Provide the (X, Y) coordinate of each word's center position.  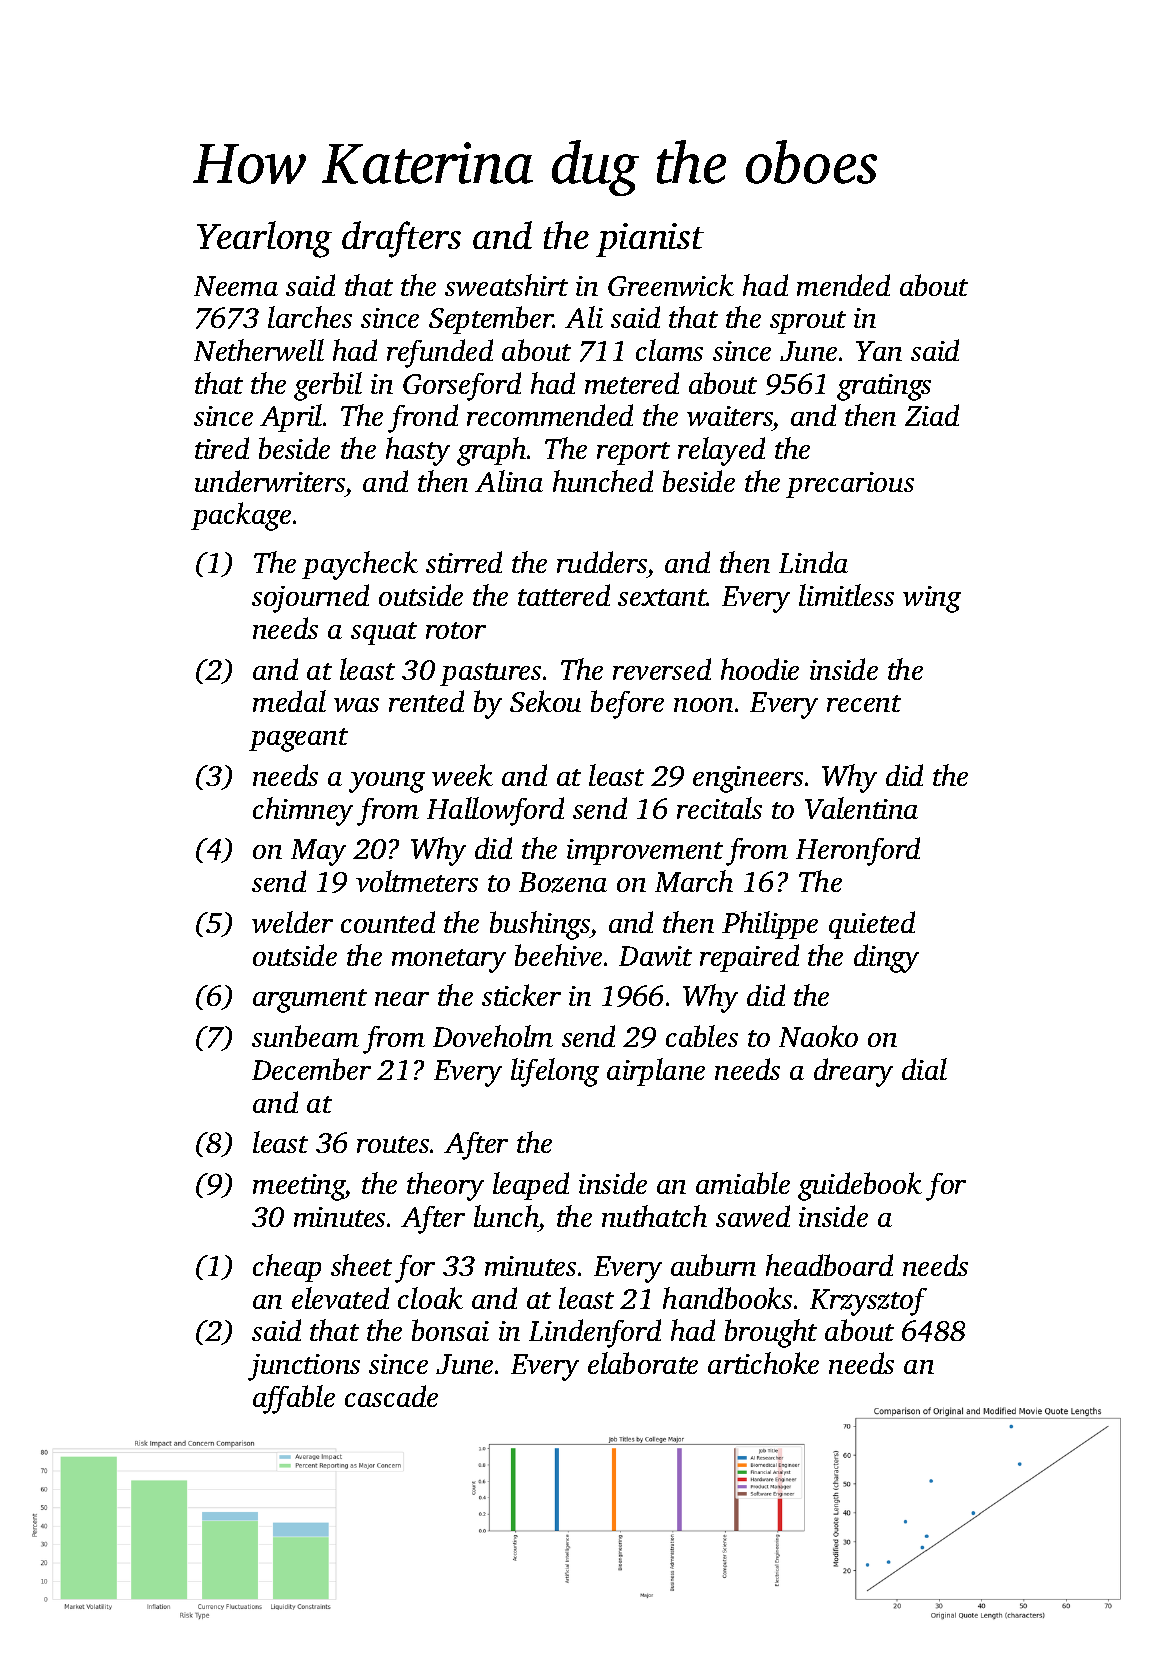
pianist (650, 240)
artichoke (763, 1363)
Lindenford (595, 1333)
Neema (236, 286)
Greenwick (671, 285)
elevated (340, 1298)
